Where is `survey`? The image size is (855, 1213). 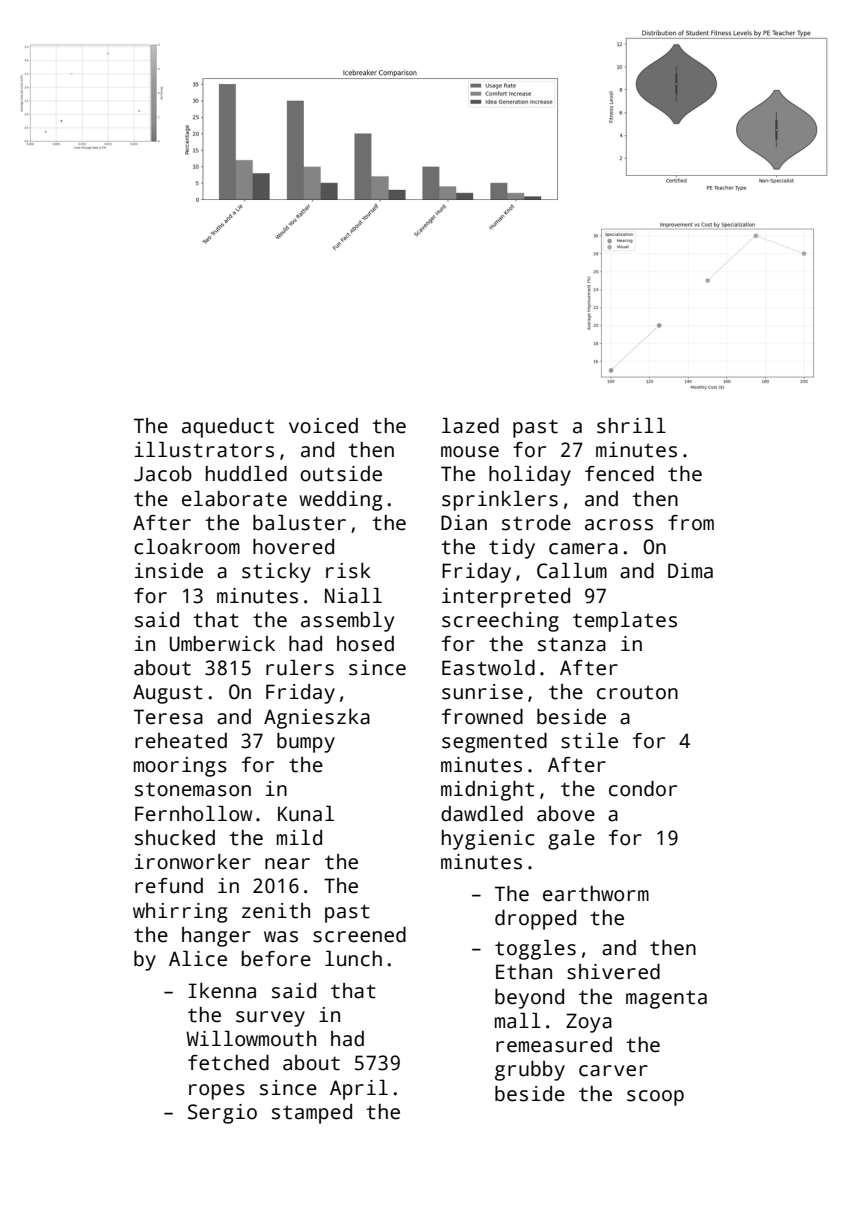 survey is located at coordinates (270, 1019).
